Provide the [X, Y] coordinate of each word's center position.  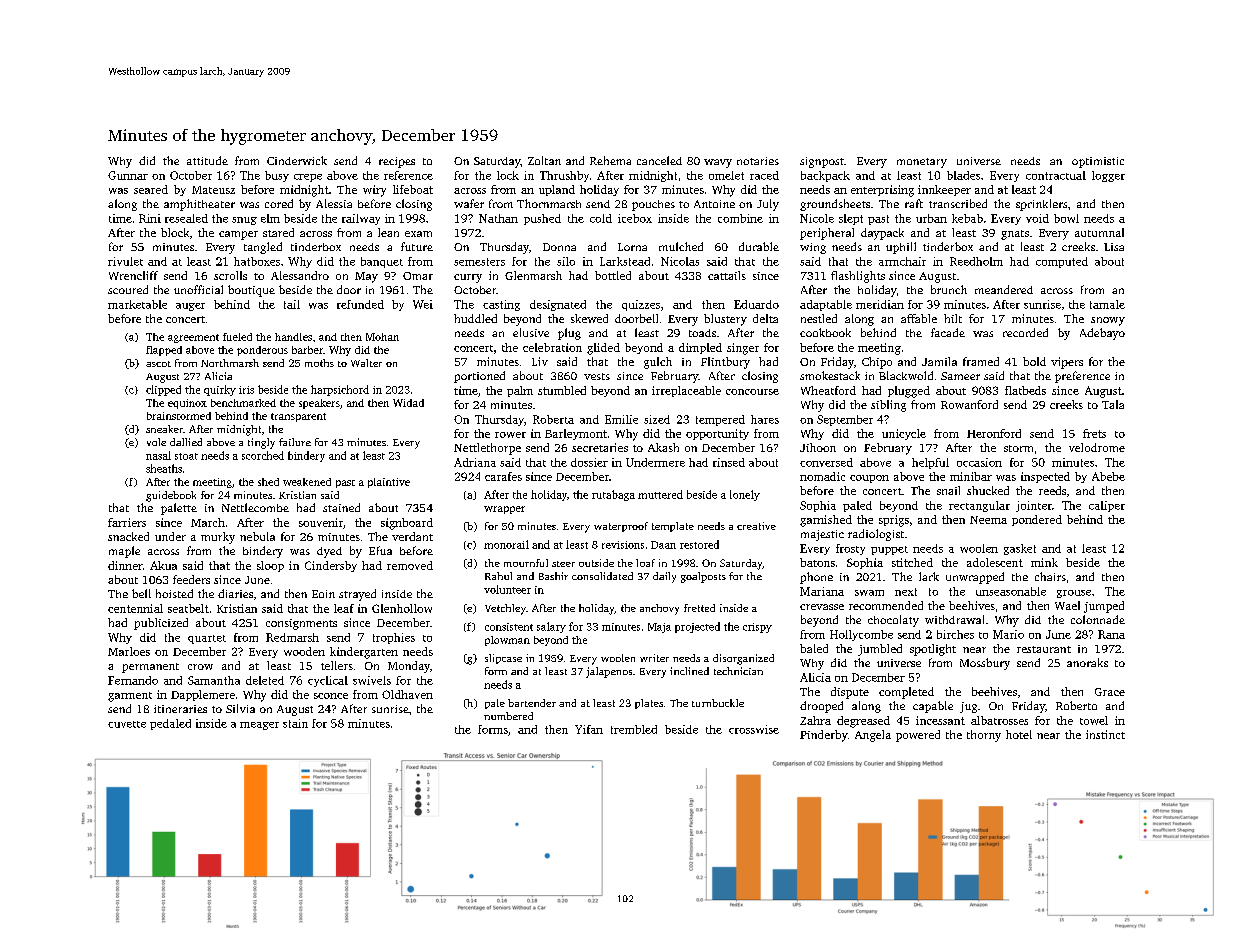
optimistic [1098, 162]
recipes [397, 162]
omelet [726, 175]
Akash [663, 447]
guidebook [171, 496]
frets [1094, 433]
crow [200, 667]
